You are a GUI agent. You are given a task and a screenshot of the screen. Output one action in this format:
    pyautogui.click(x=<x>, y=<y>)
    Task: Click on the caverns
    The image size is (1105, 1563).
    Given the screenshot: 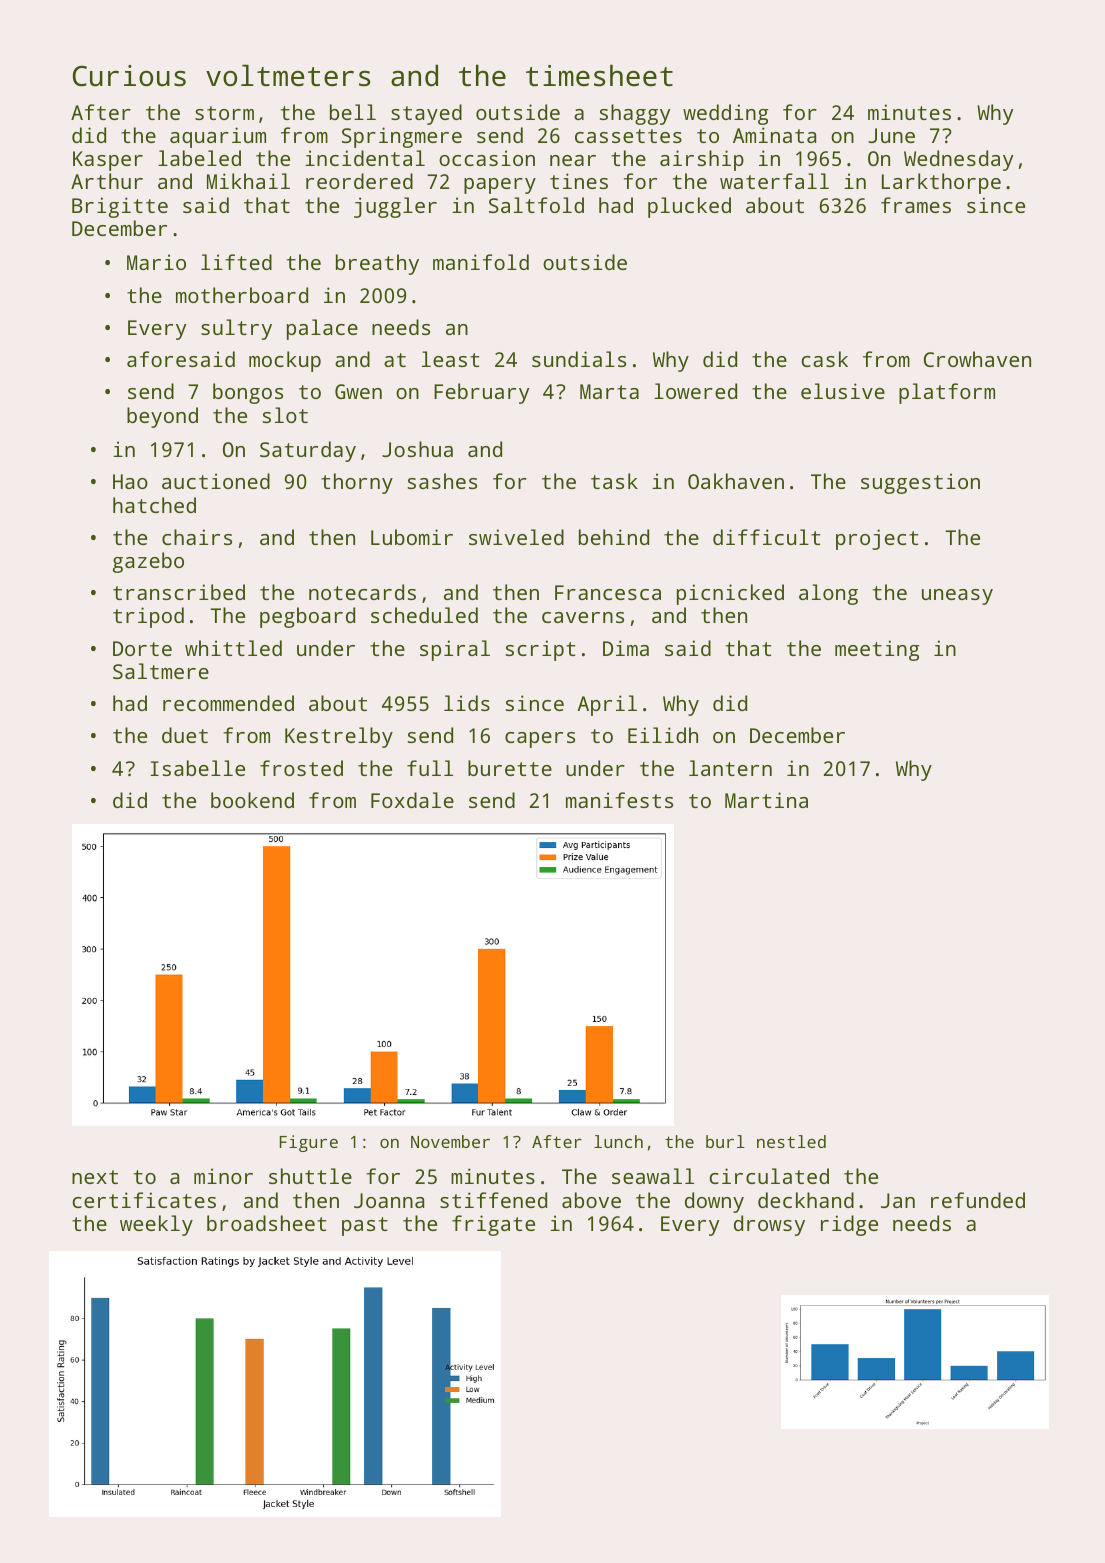 What is the action you would take?
    pyautogui.click(x=583, y=617)
